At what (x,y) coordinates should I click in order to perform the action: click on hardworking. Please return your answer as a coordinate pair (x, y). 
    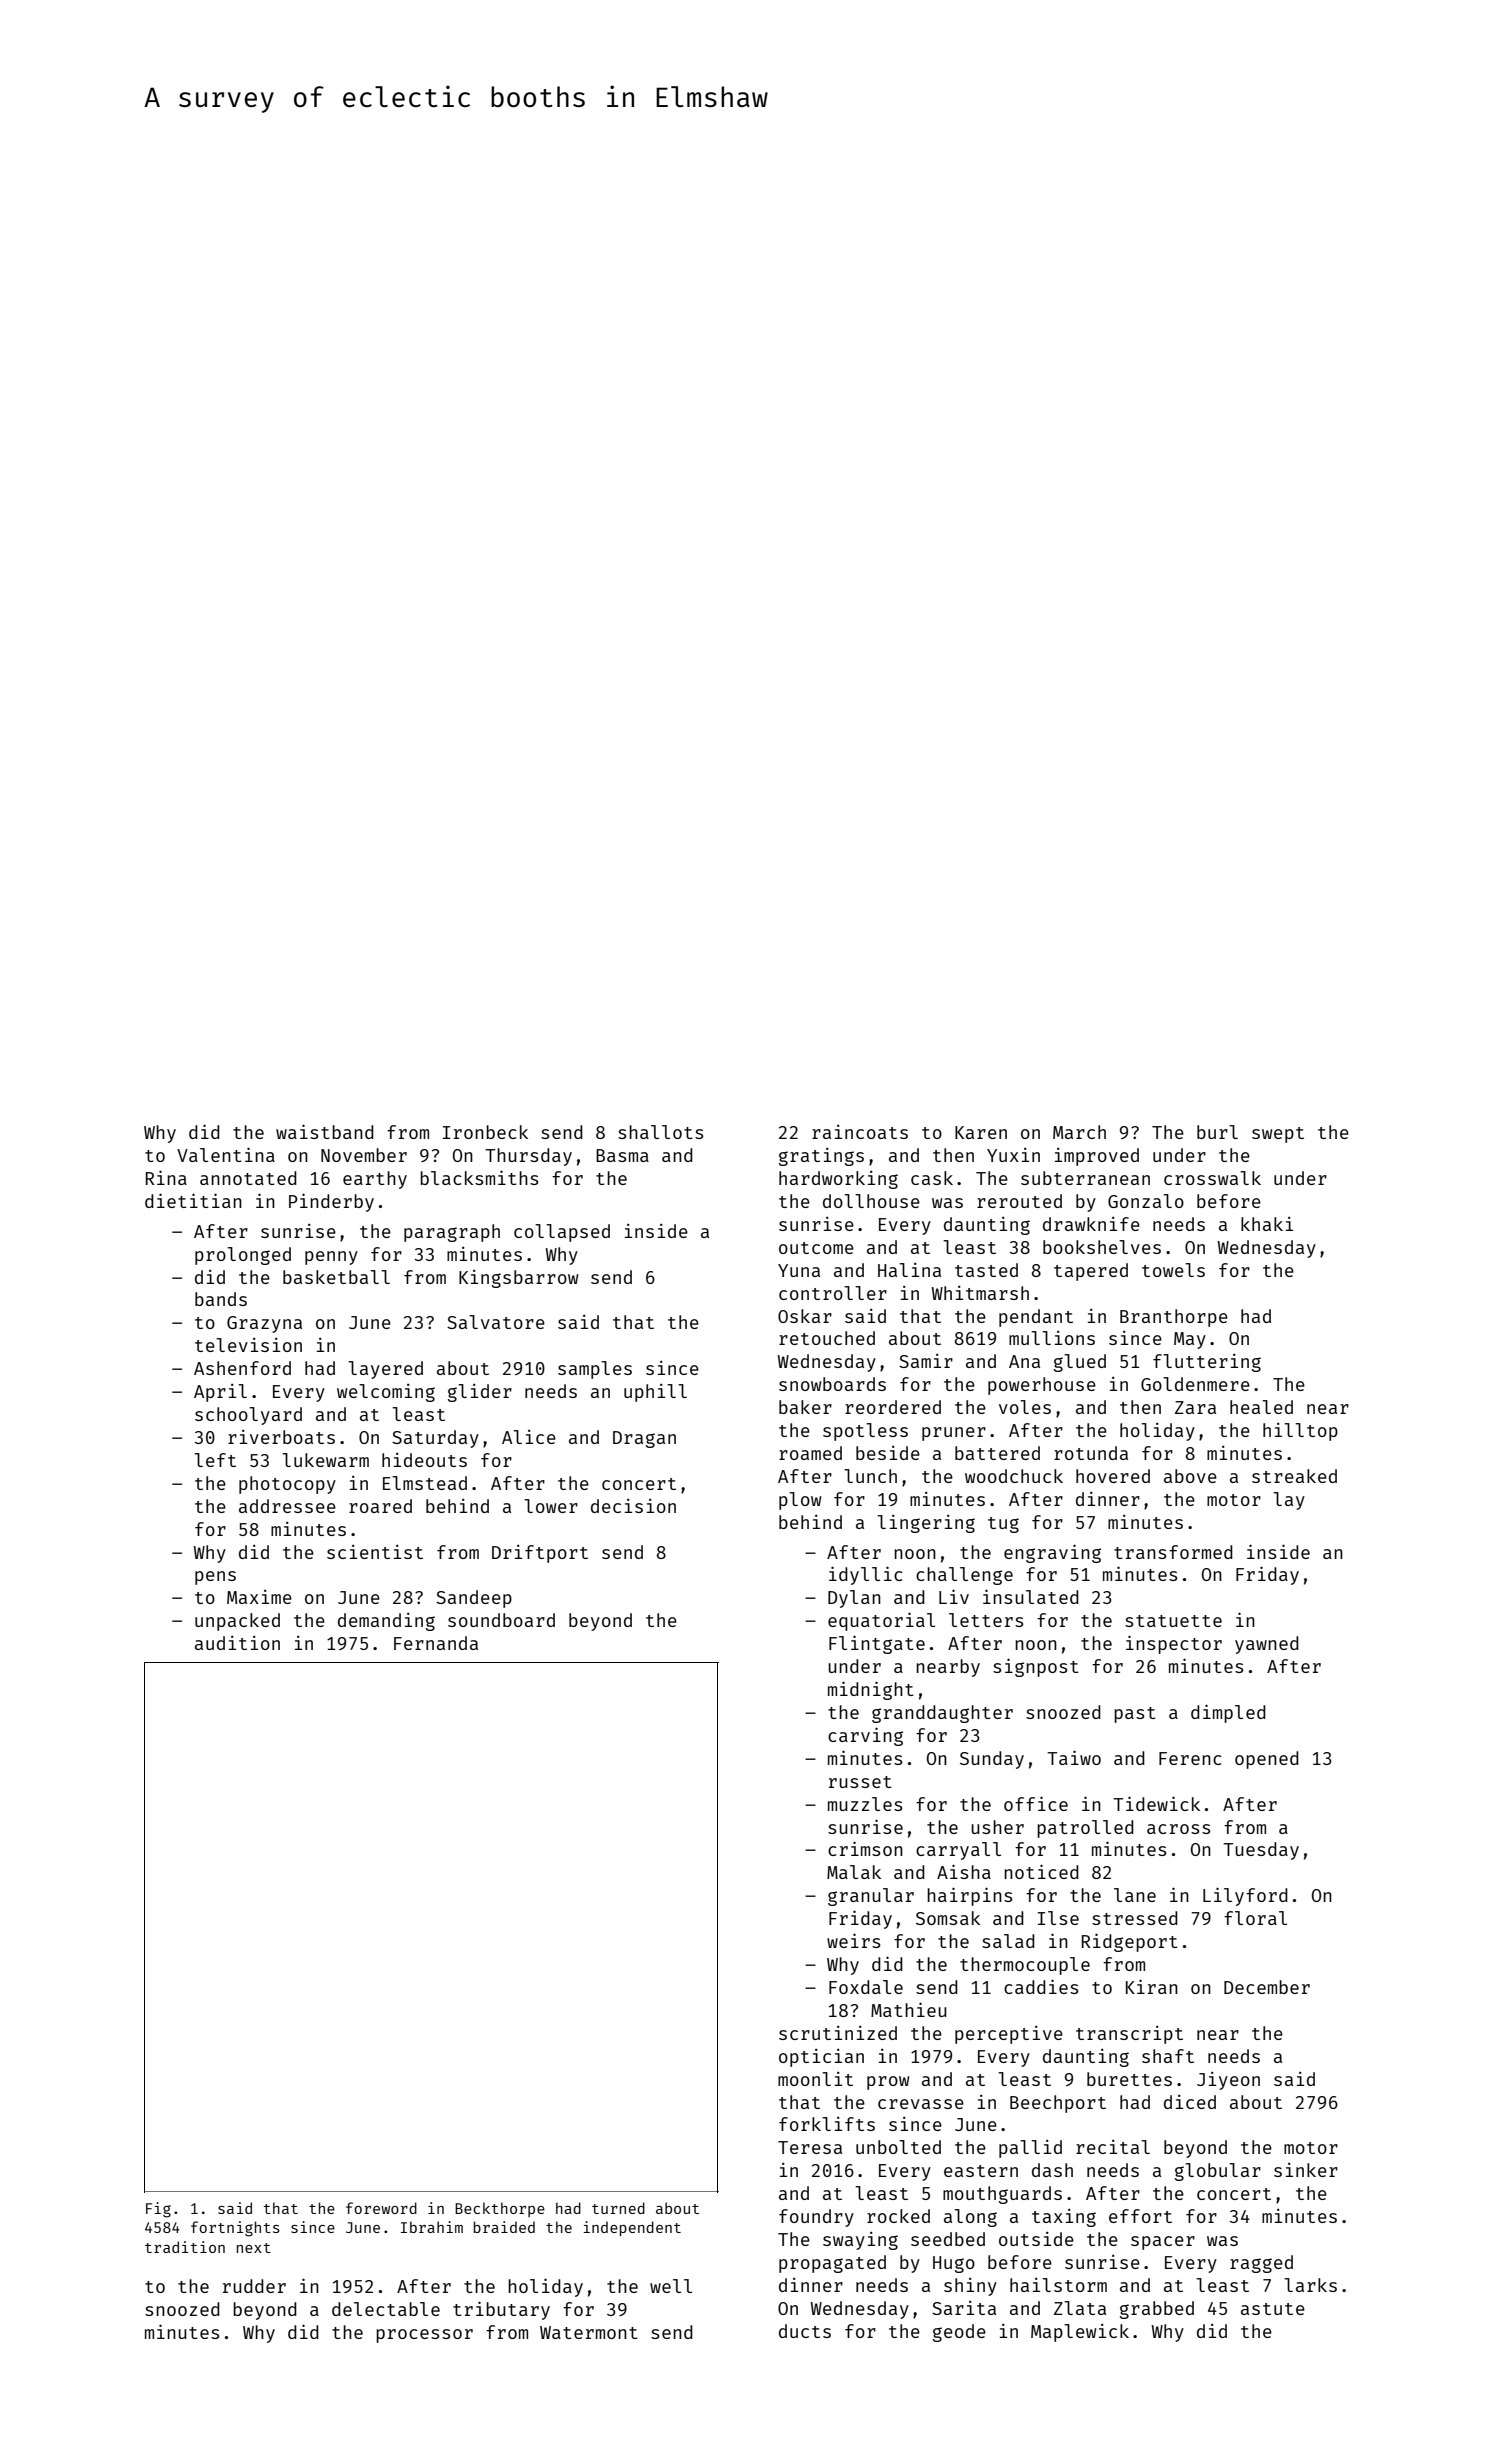
    Looking at the image, I should click on (838, 1180).
